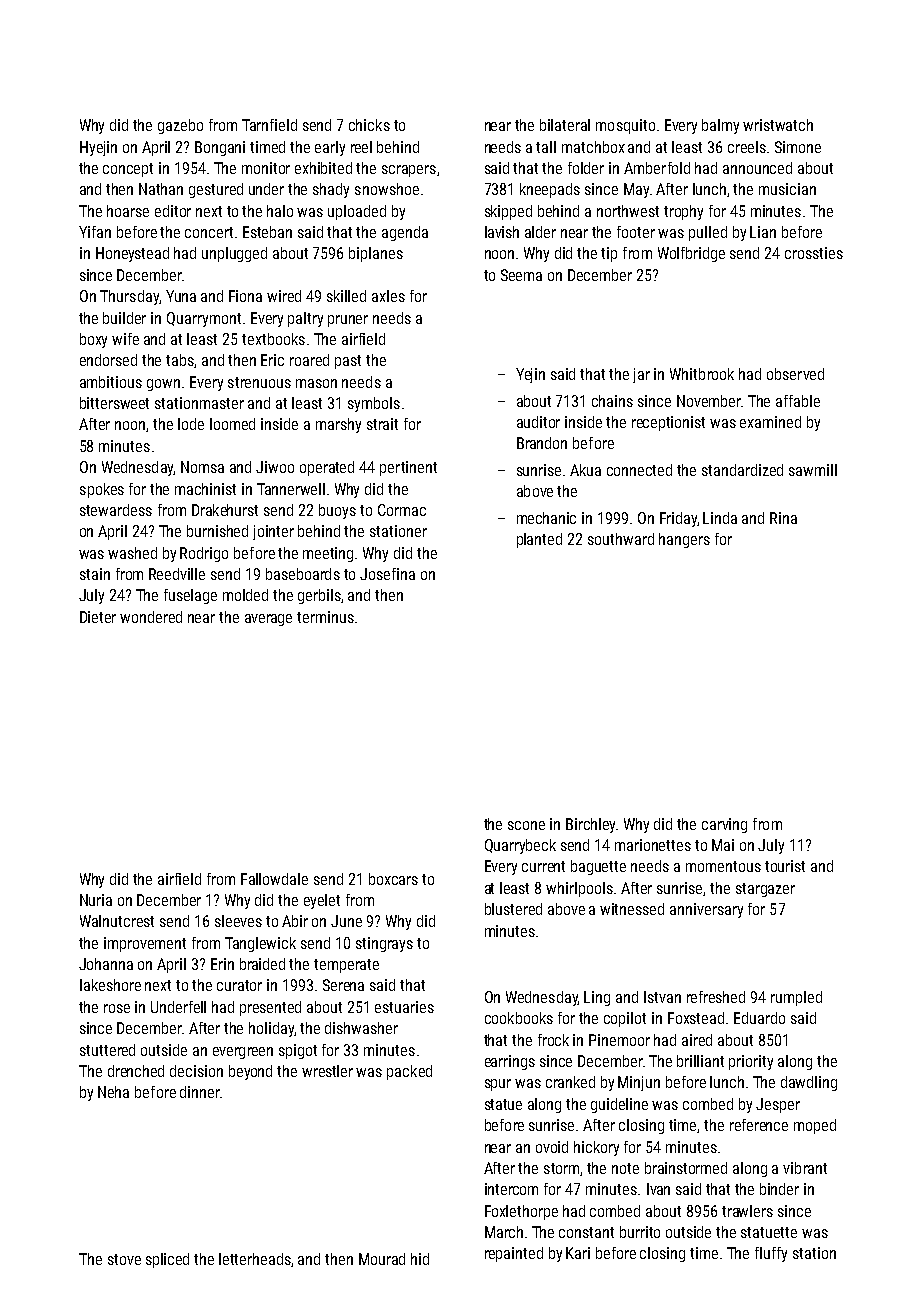 The image size is (924, 1308). Describe the element at coordinates (180, 126) in the screenshot. I see `gazebo` at that location.
